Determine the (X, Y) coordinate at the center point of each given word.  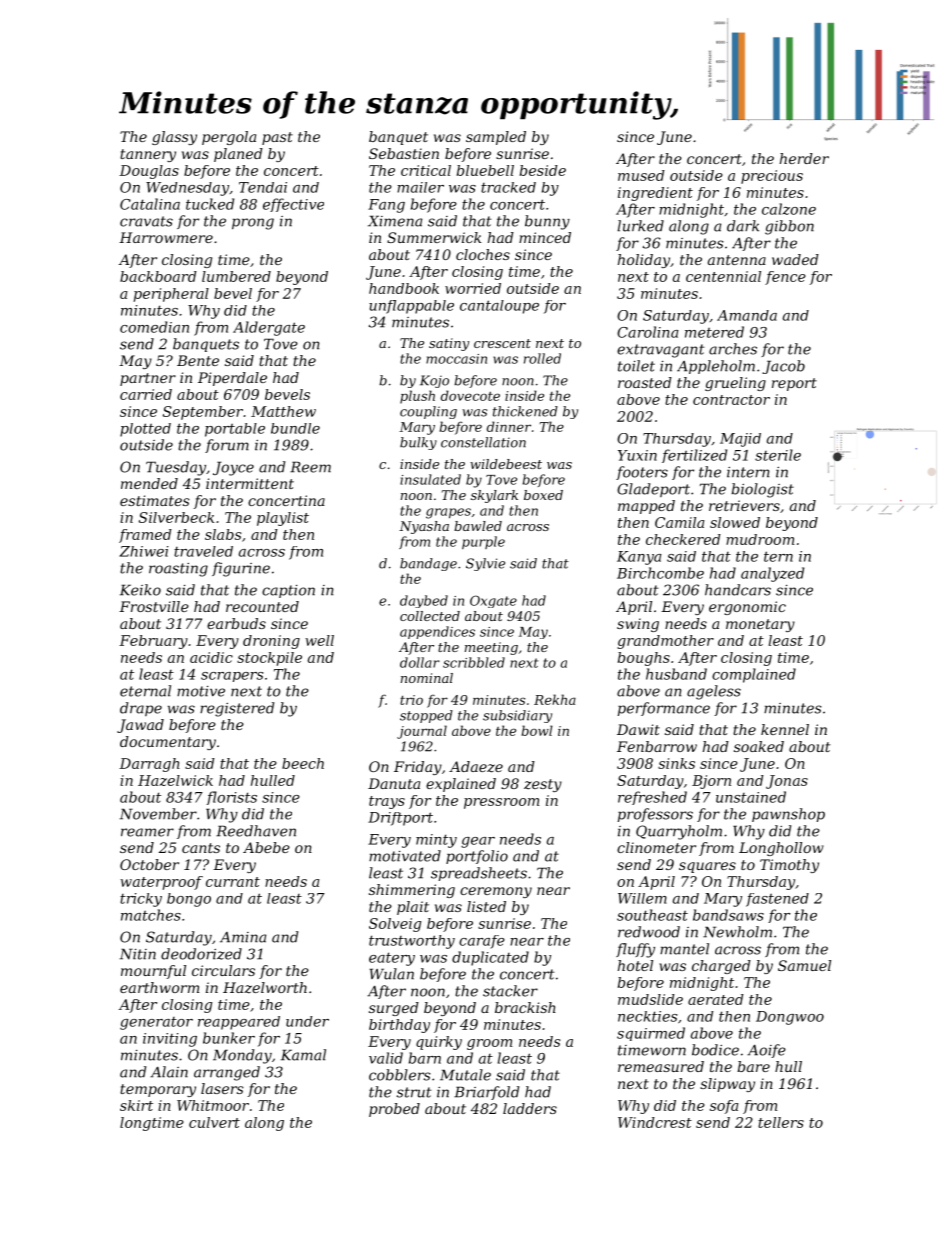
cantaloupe (499, 307)
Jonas (787, 782)
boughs (644, 659)
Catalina (150, 204)
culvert (214, 1122)
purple (483, 542)
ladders (530, 1108)
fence (785, 278)
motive (201, 691)
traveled (203, 551)
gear (478, 842)
